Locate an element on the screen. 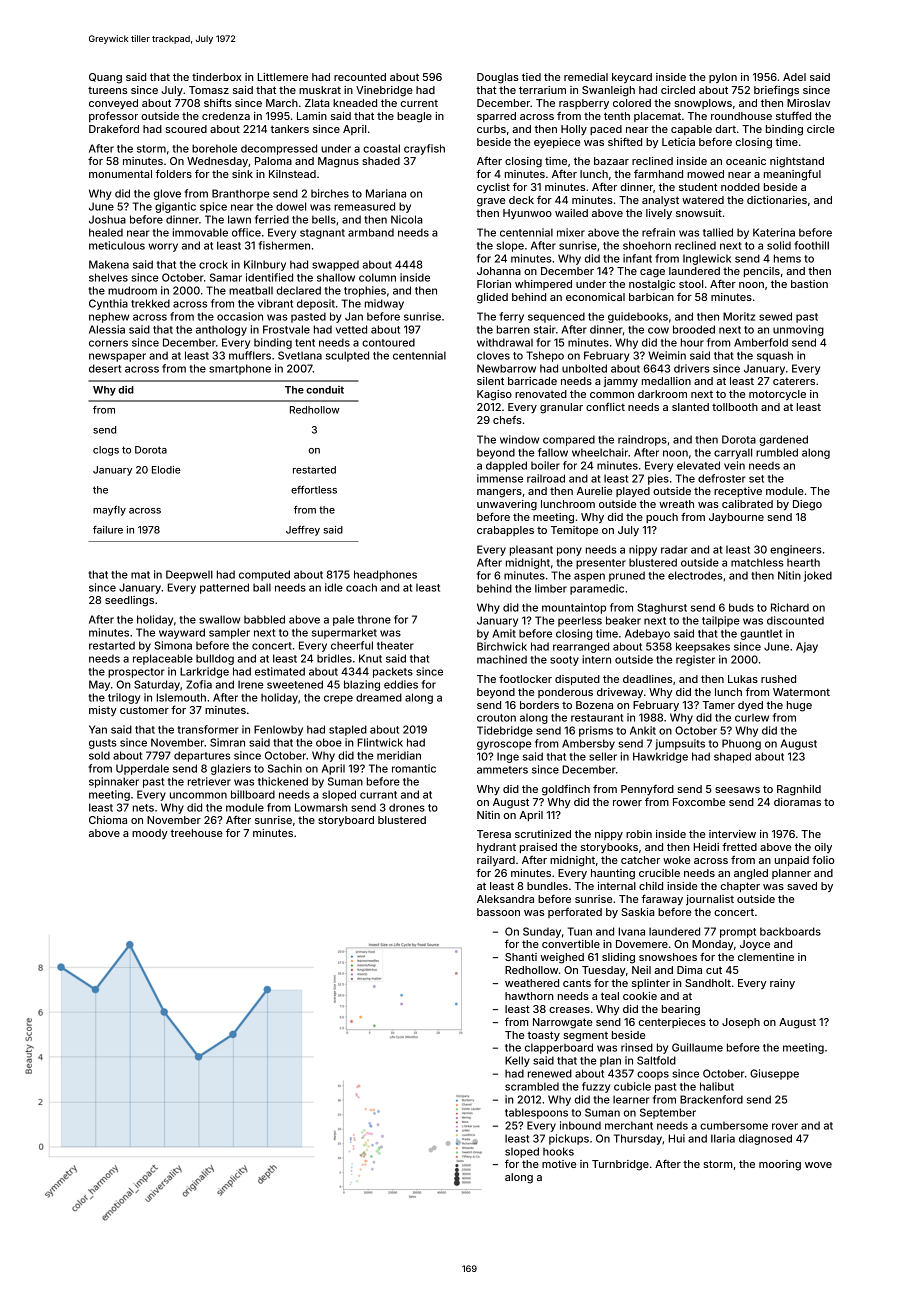 The height and width of the screenshot is (1308, 924). Islemouth is located at coordinates (181, 697).
